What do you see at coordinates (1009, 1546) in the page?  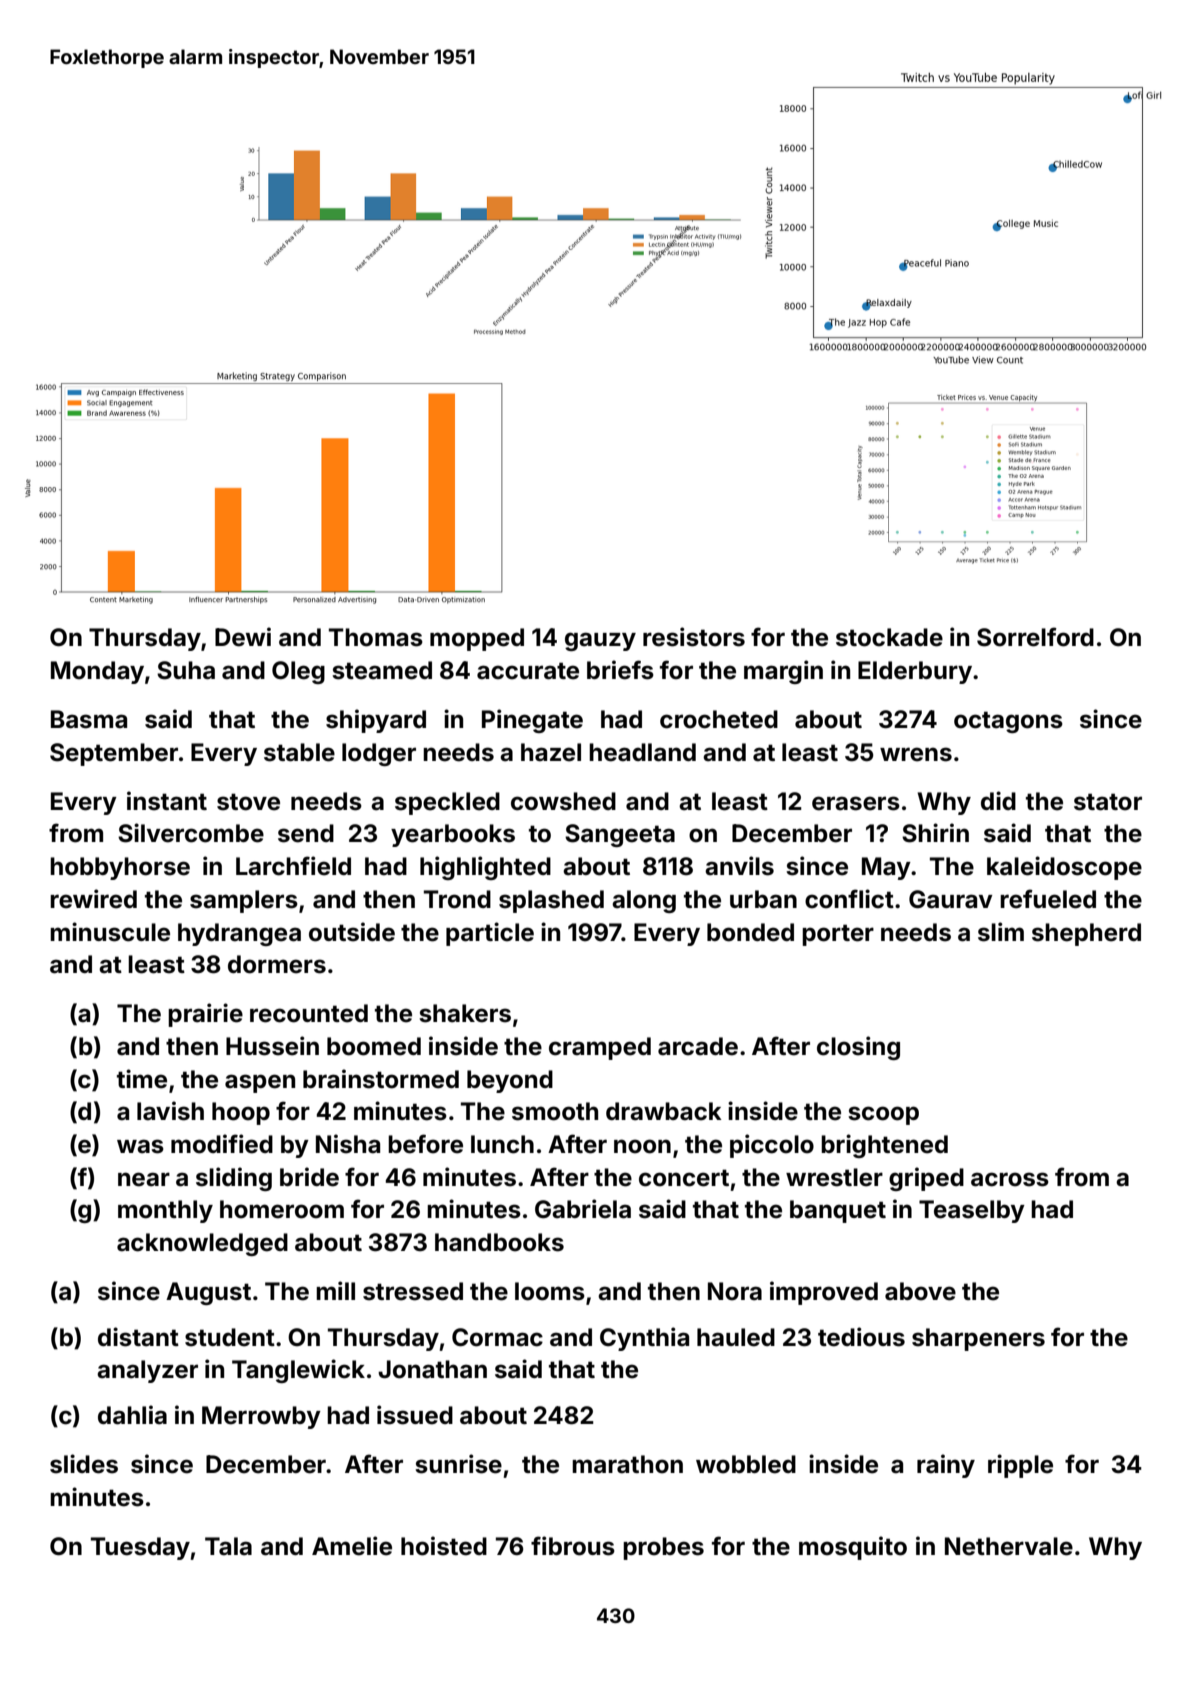 I see `Nethervale` at bounding box center [1009, 1546].
